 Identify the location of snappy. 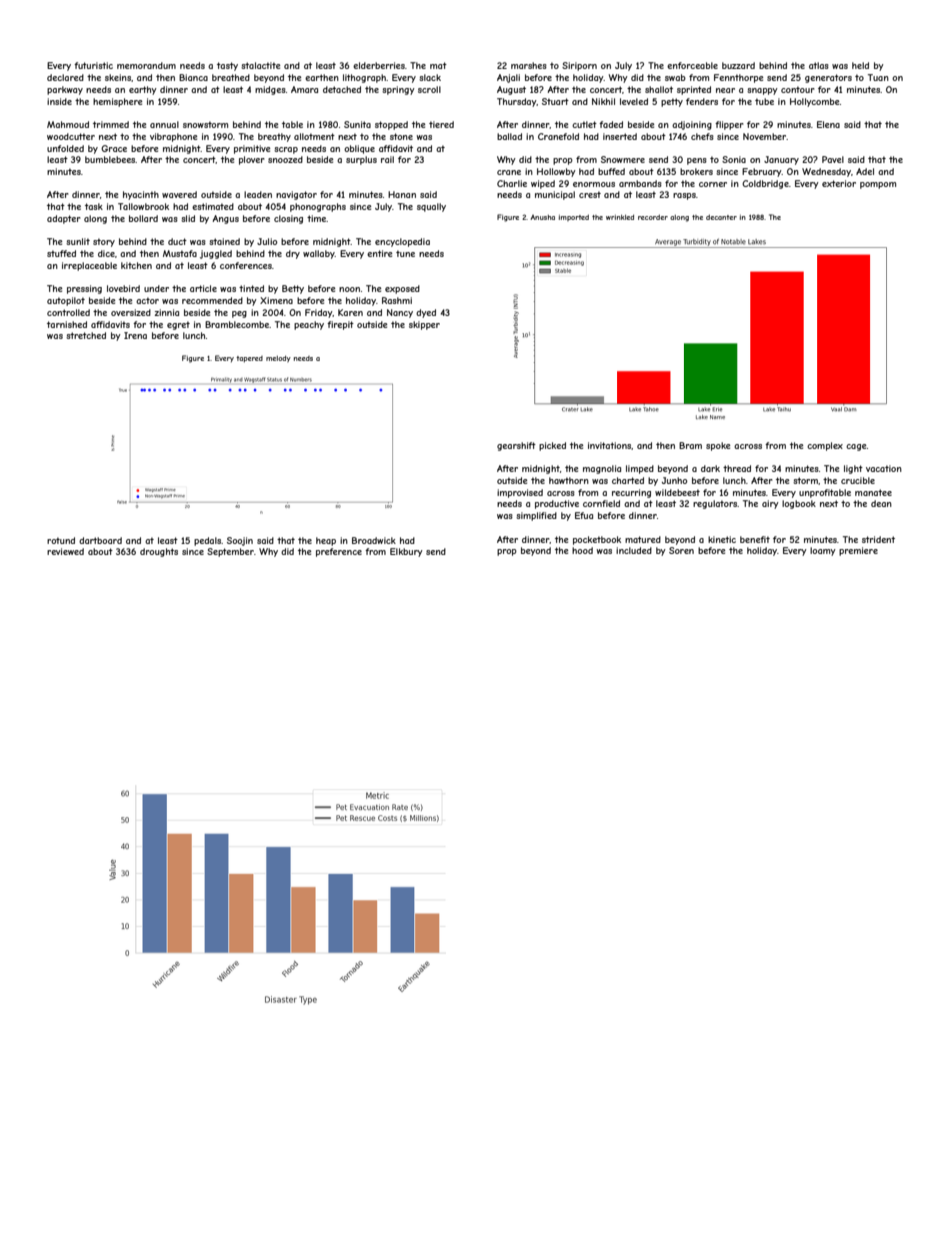
(762, 91).
